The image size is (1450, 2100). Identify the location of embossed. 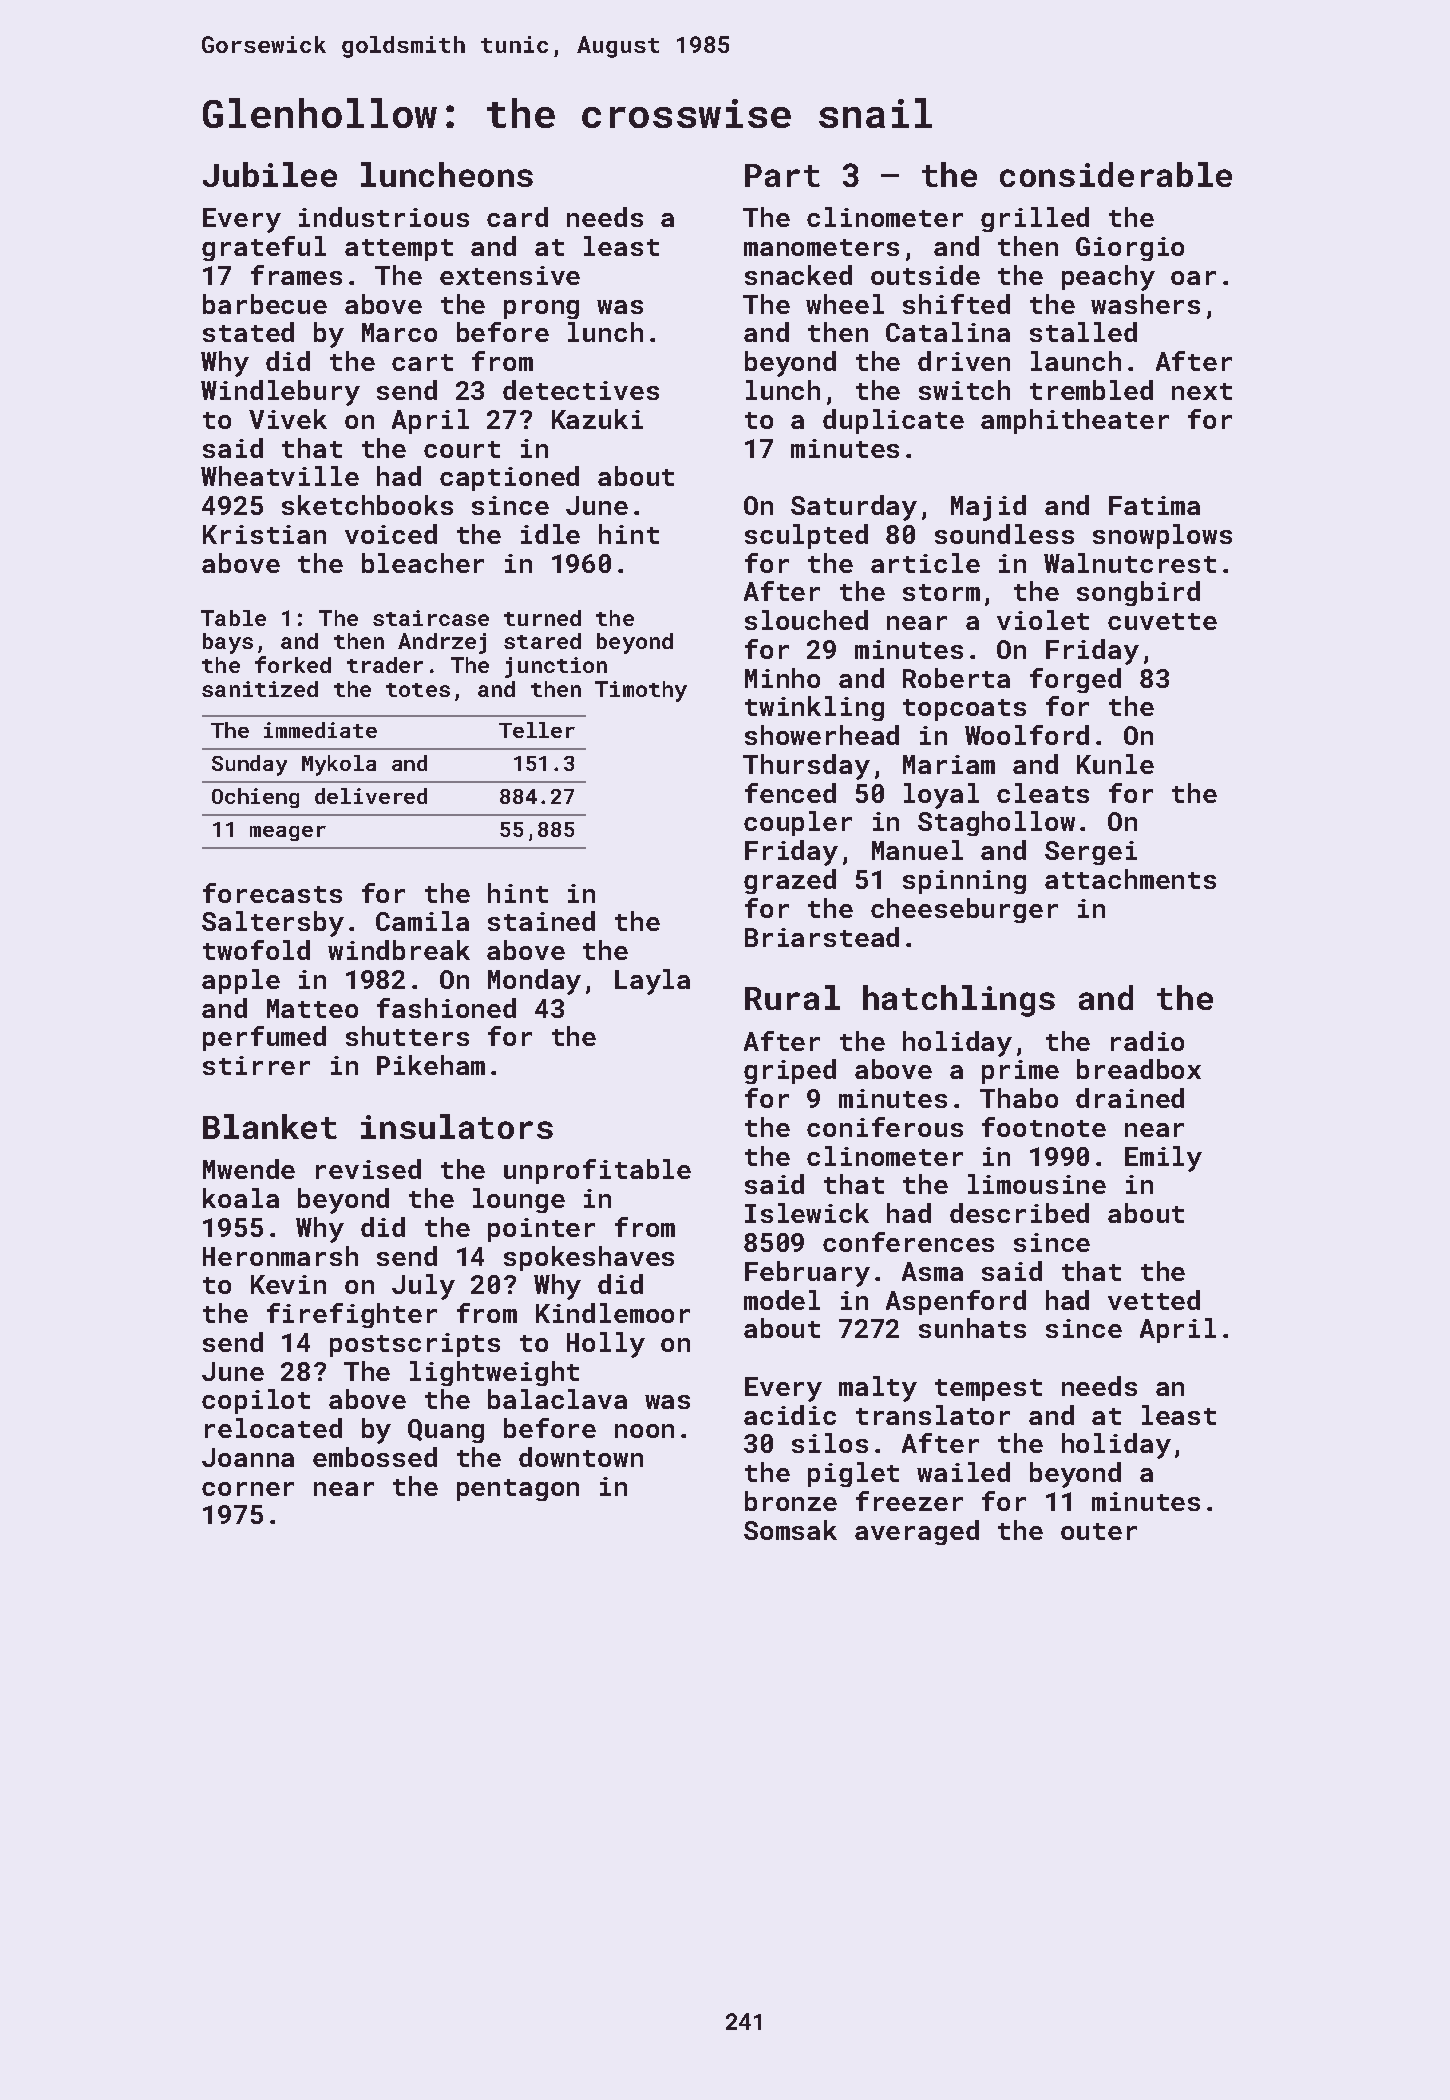
(375, 1457).
